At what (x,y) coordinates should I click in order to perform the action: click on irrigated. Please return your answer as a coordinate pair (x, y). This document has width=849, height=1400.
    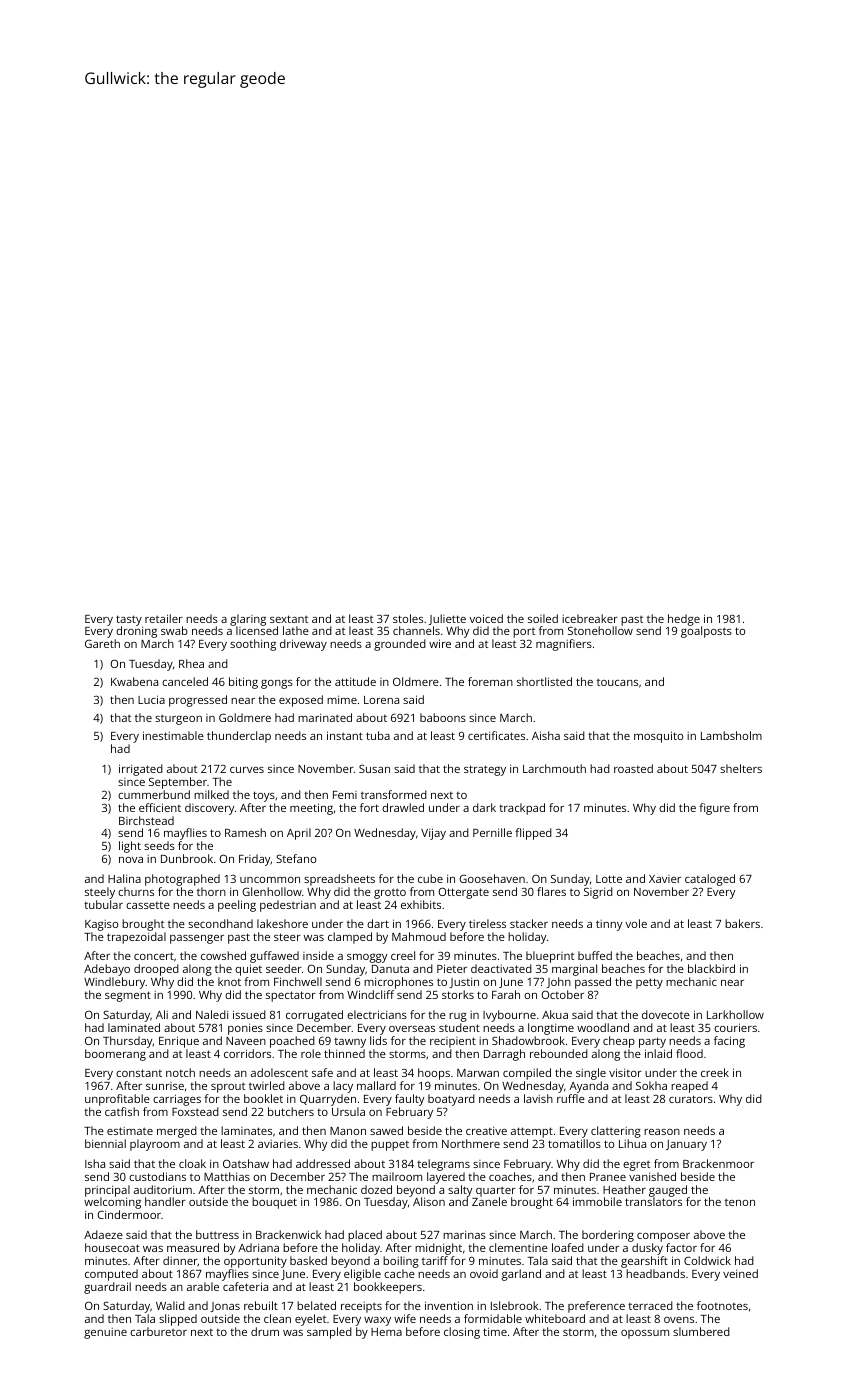
    Looking at the image, I should click on (141, 770).
